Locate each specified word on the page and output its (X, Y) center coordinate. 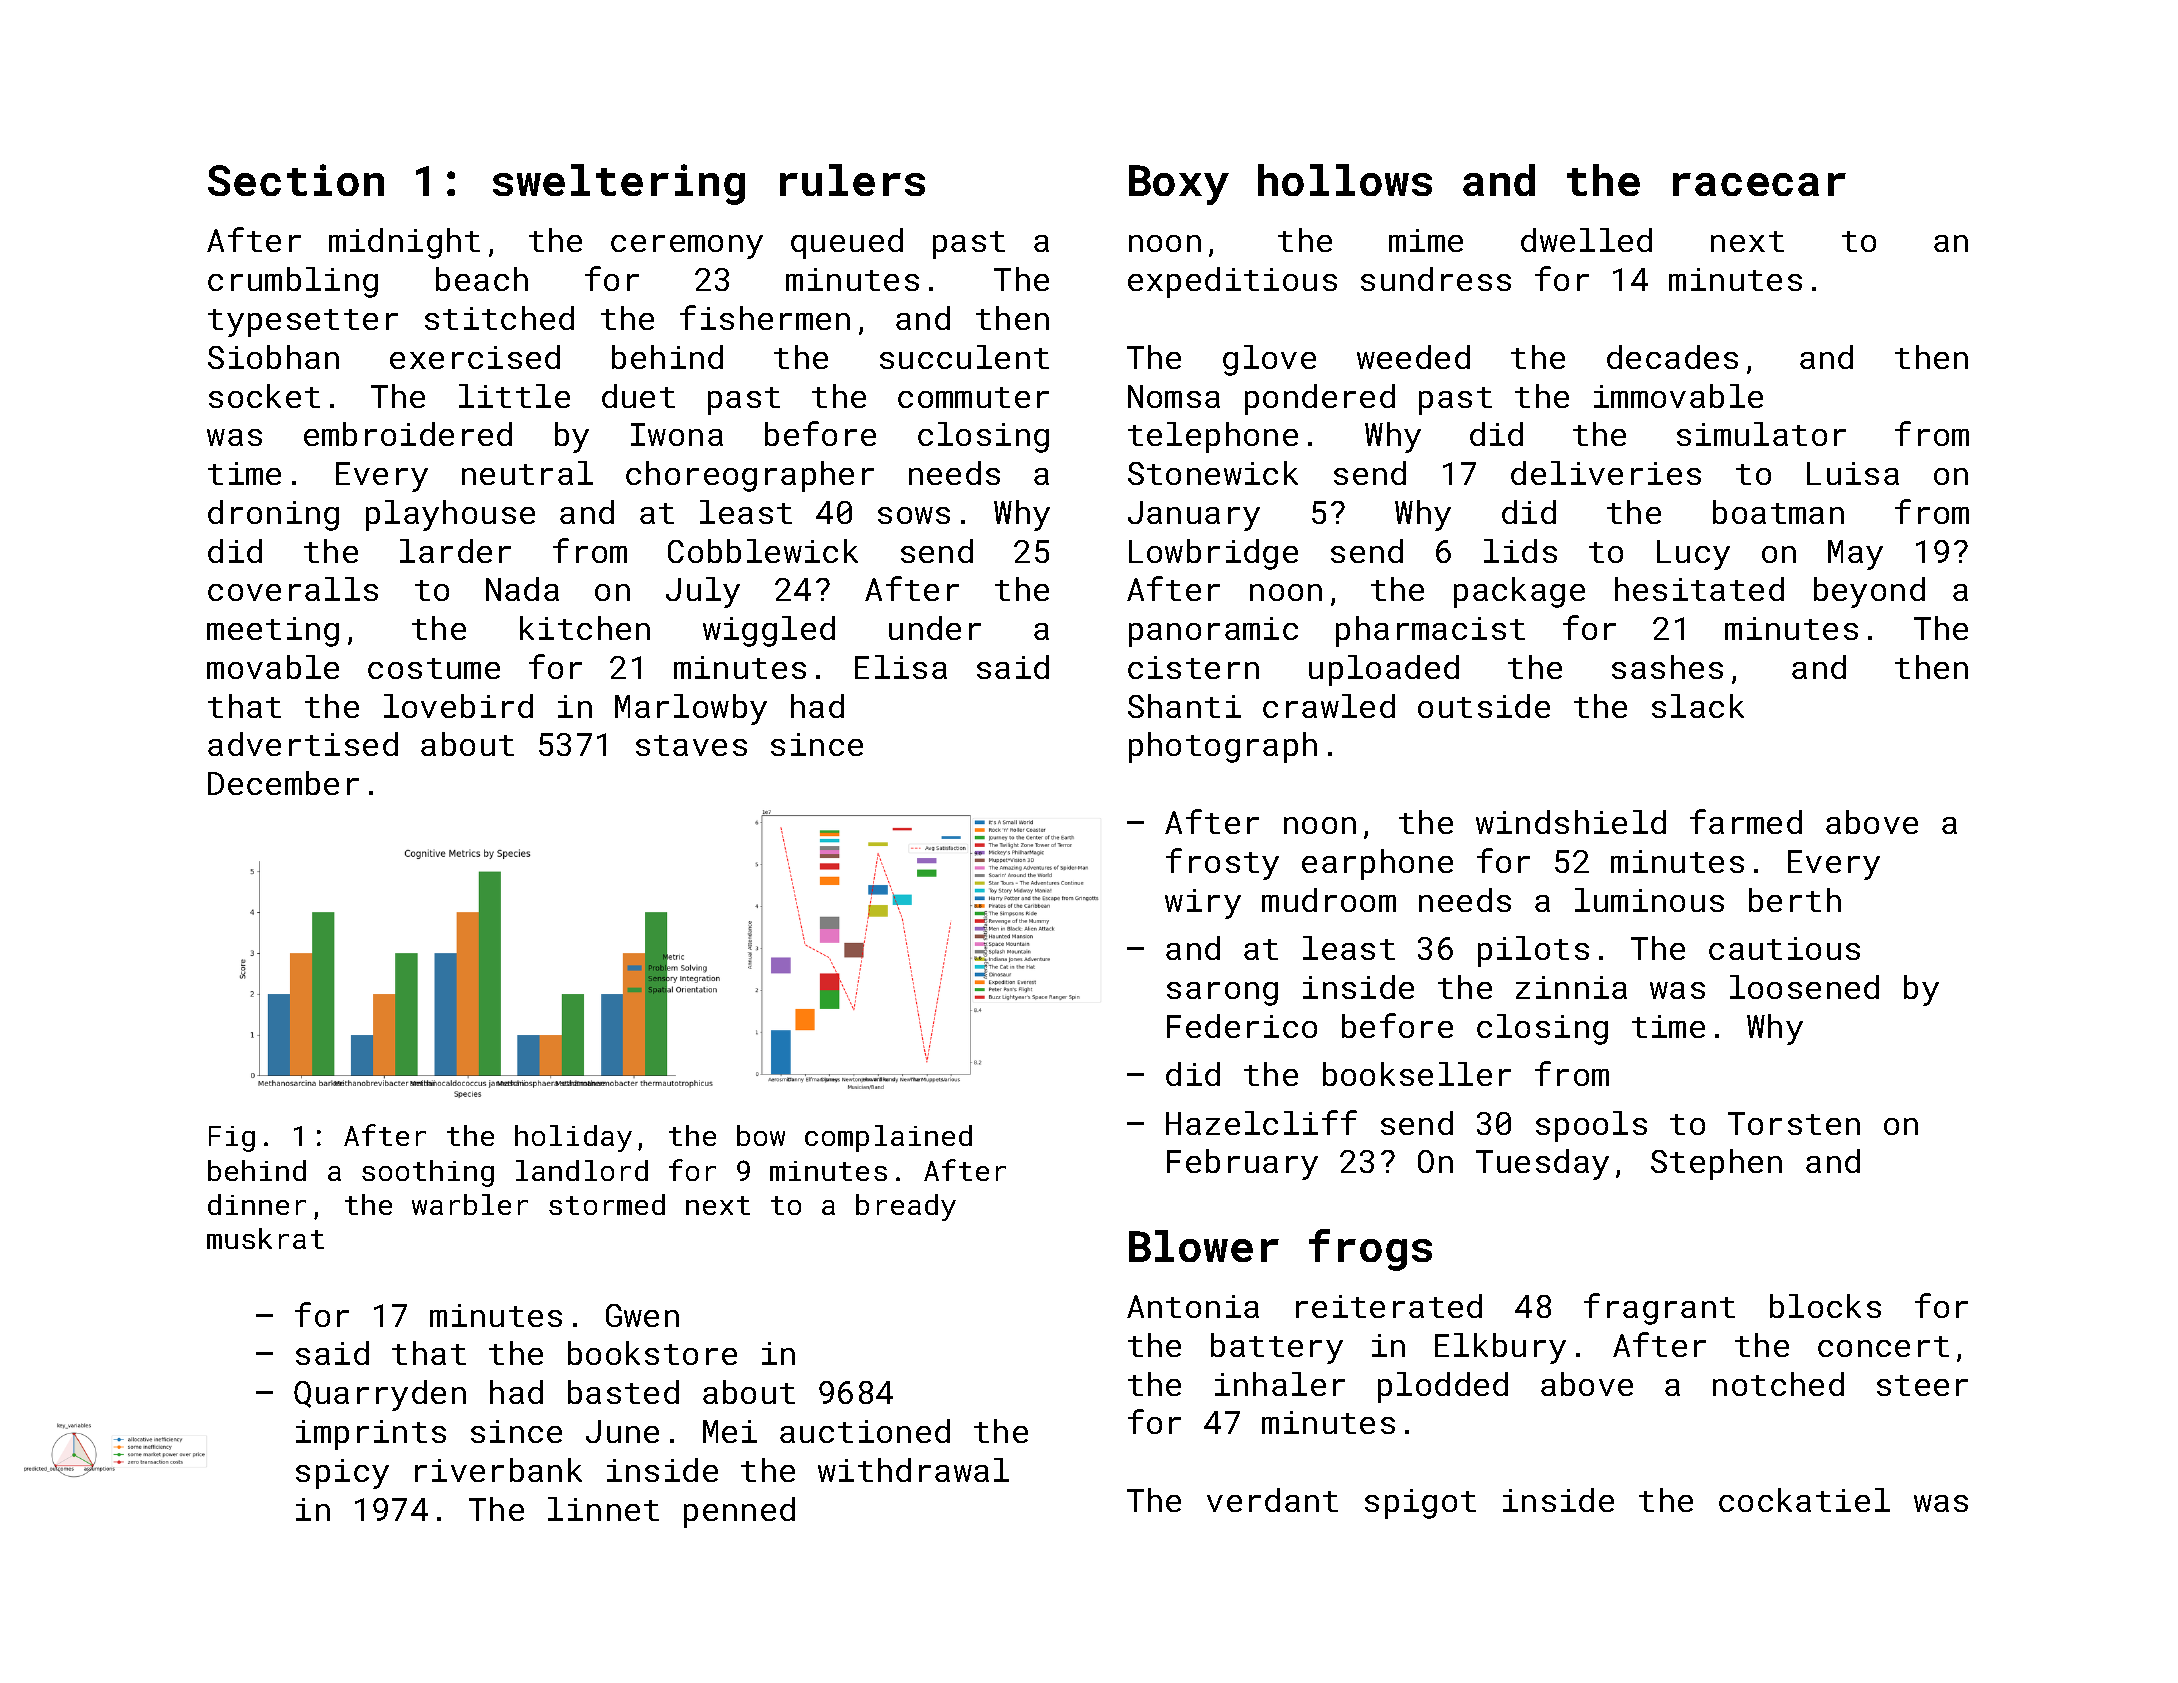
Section (296, 180)
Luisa (1853, 473)
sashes (1667, 667)
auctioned (865, 1431)
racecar (1759, 184)
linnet (603, 1509)
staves (691, 745)
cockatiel (1804, 1500)
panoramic (1213, 632)
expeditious (1232, 282)
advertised (303, 744)
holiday (573, 1138)
